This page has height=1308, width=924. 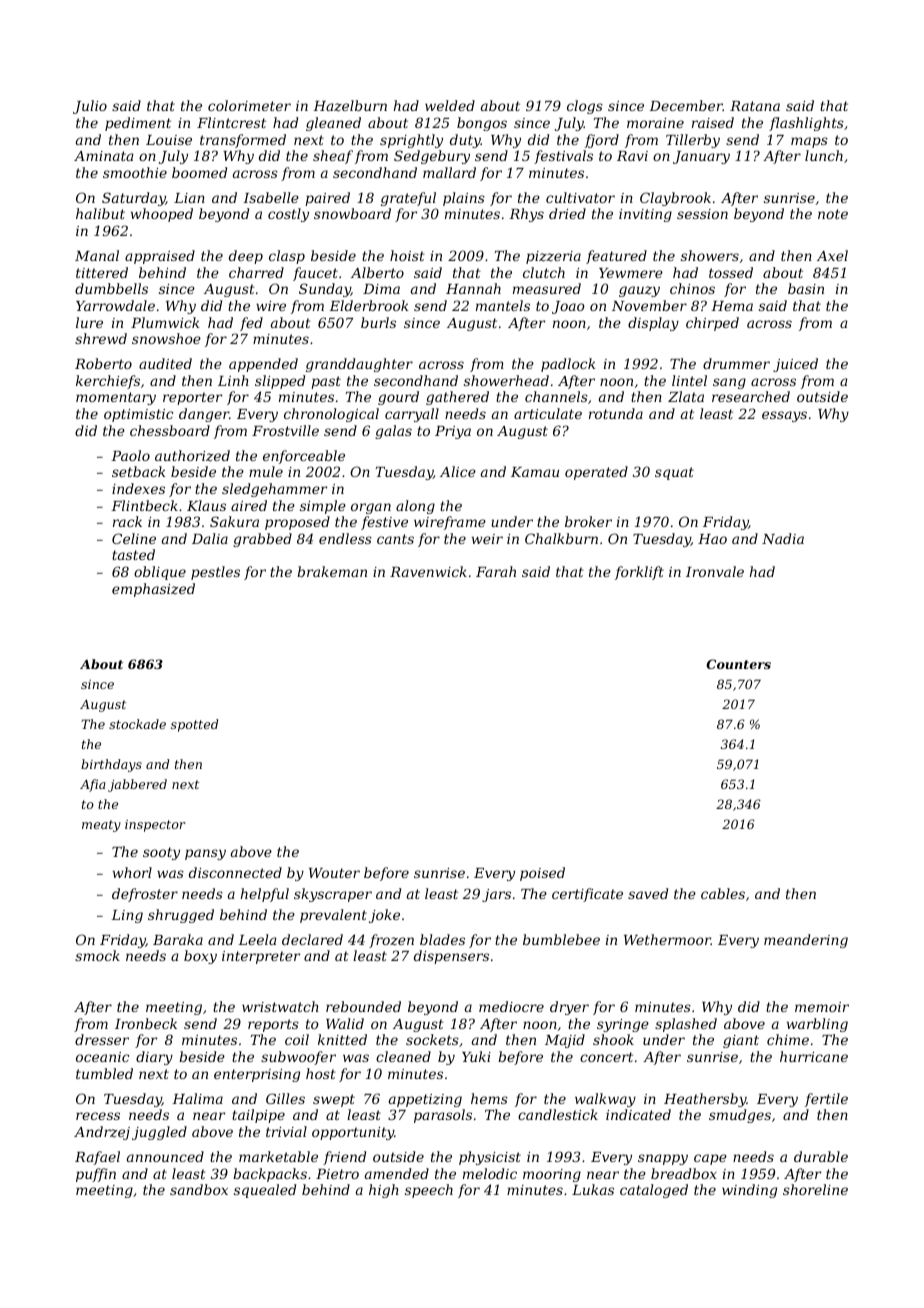 I want to click on high, so click(x=384, y=1191).
